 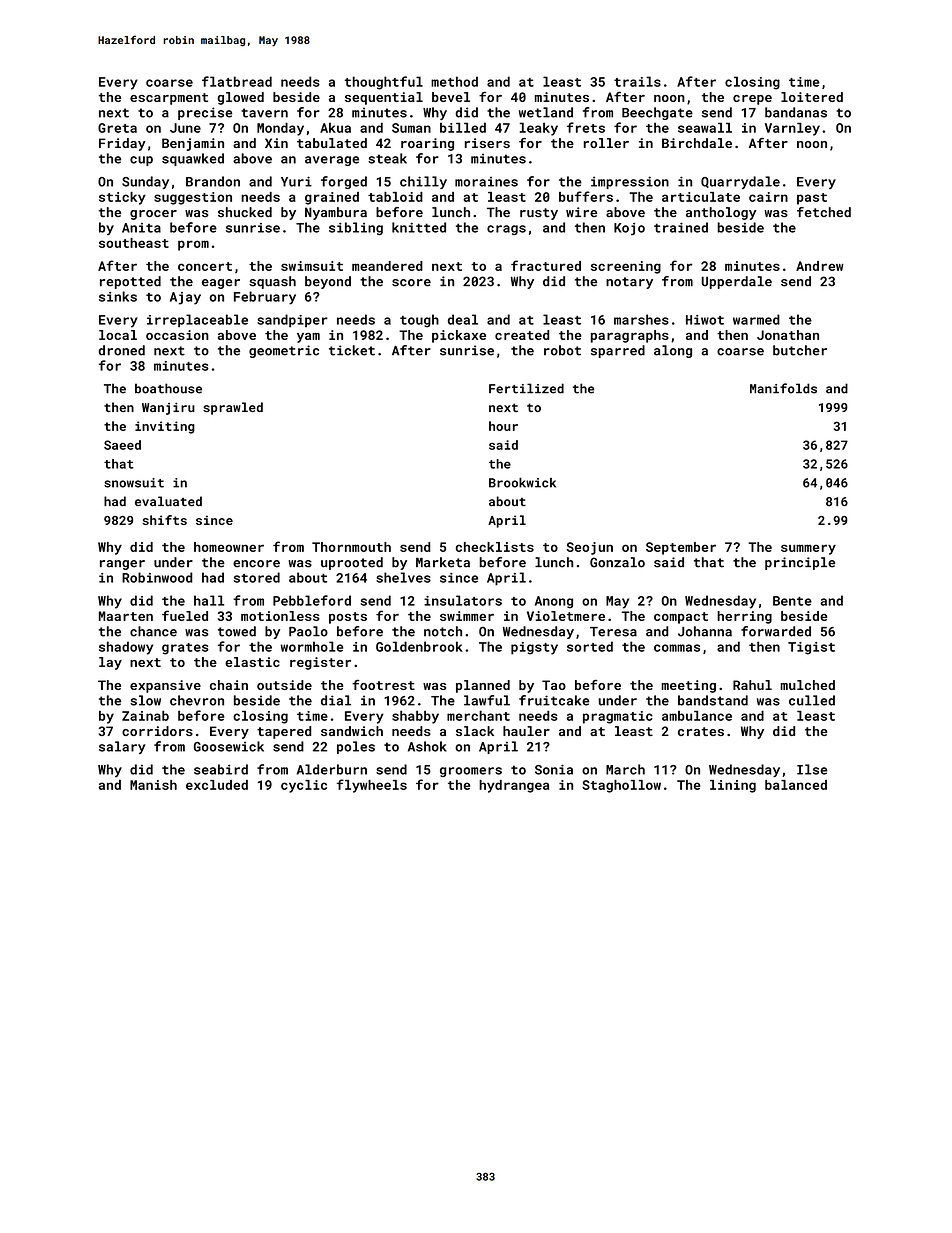 What do you see at coordinates (122, 445) in the screenshot?
I see `Saeed` at bounding box center [122, 445].
